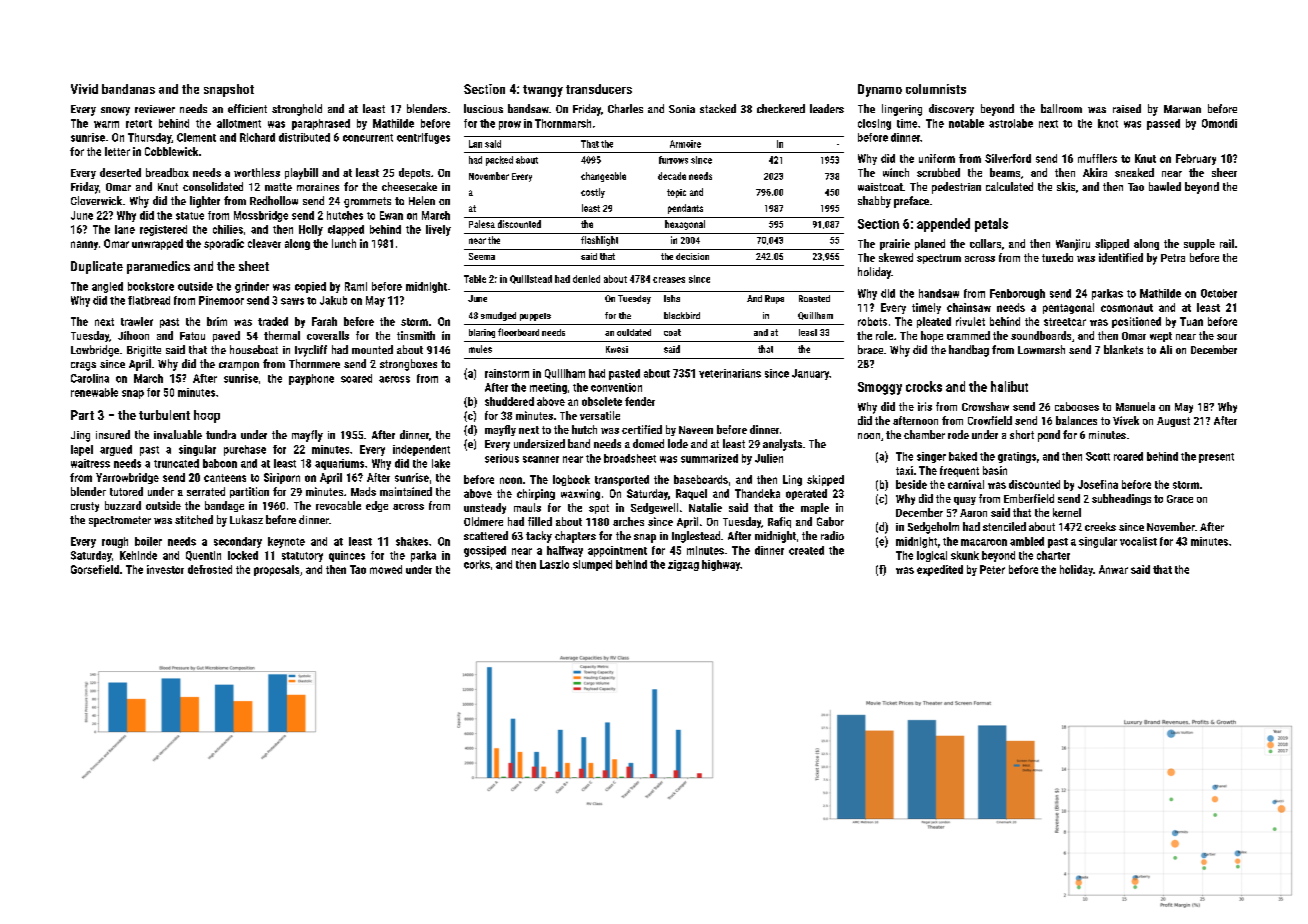  Describe the element at coordinates (554, 564) in the screenshot. I see `Laszlo` at that location.
